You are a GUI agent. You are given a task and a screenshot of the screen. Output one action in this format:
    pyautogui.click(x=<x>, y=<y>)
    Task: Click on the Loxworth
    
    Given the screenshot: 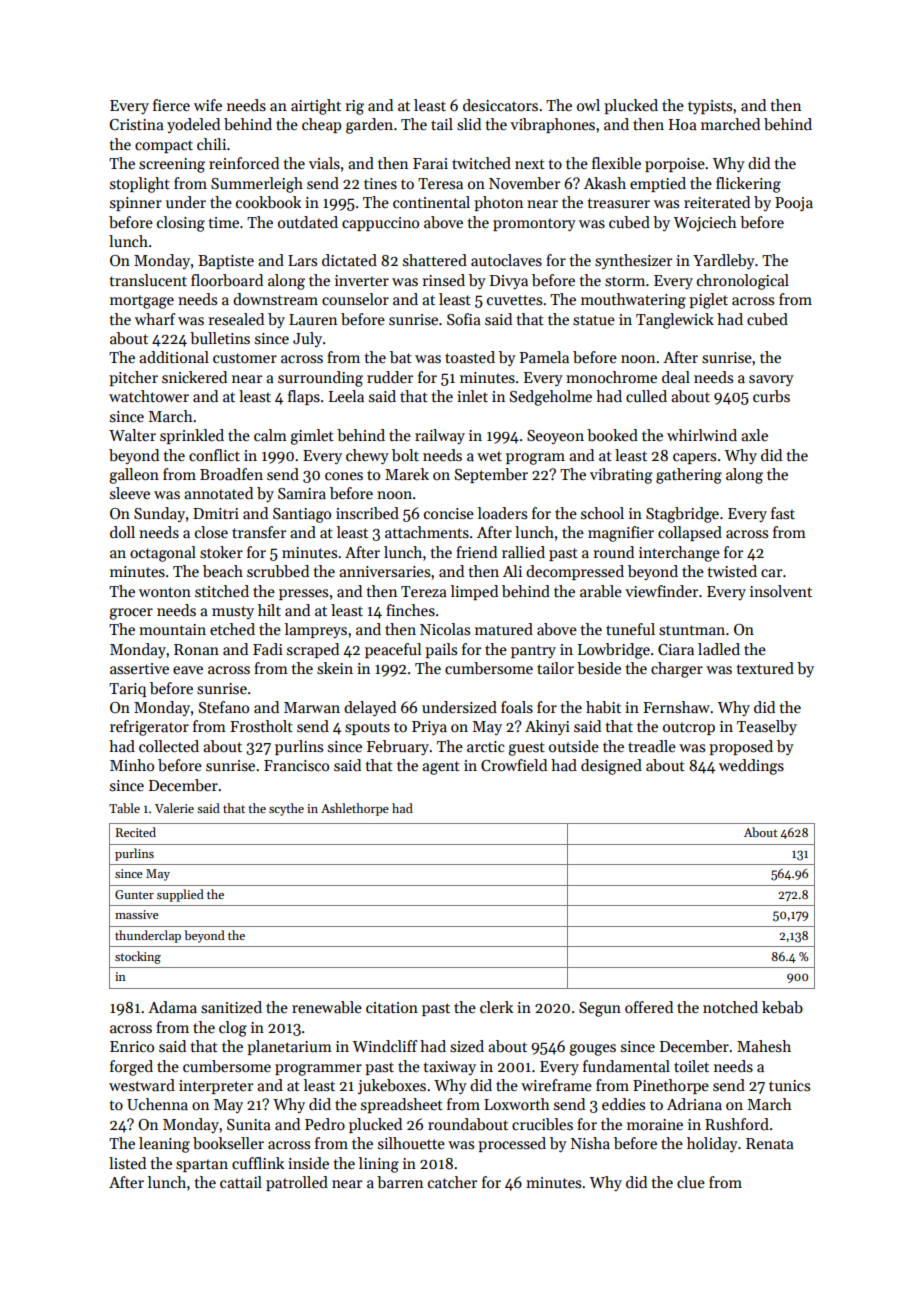 What is the action you would take?
    pyautogui.click(x=517, y=1104)
